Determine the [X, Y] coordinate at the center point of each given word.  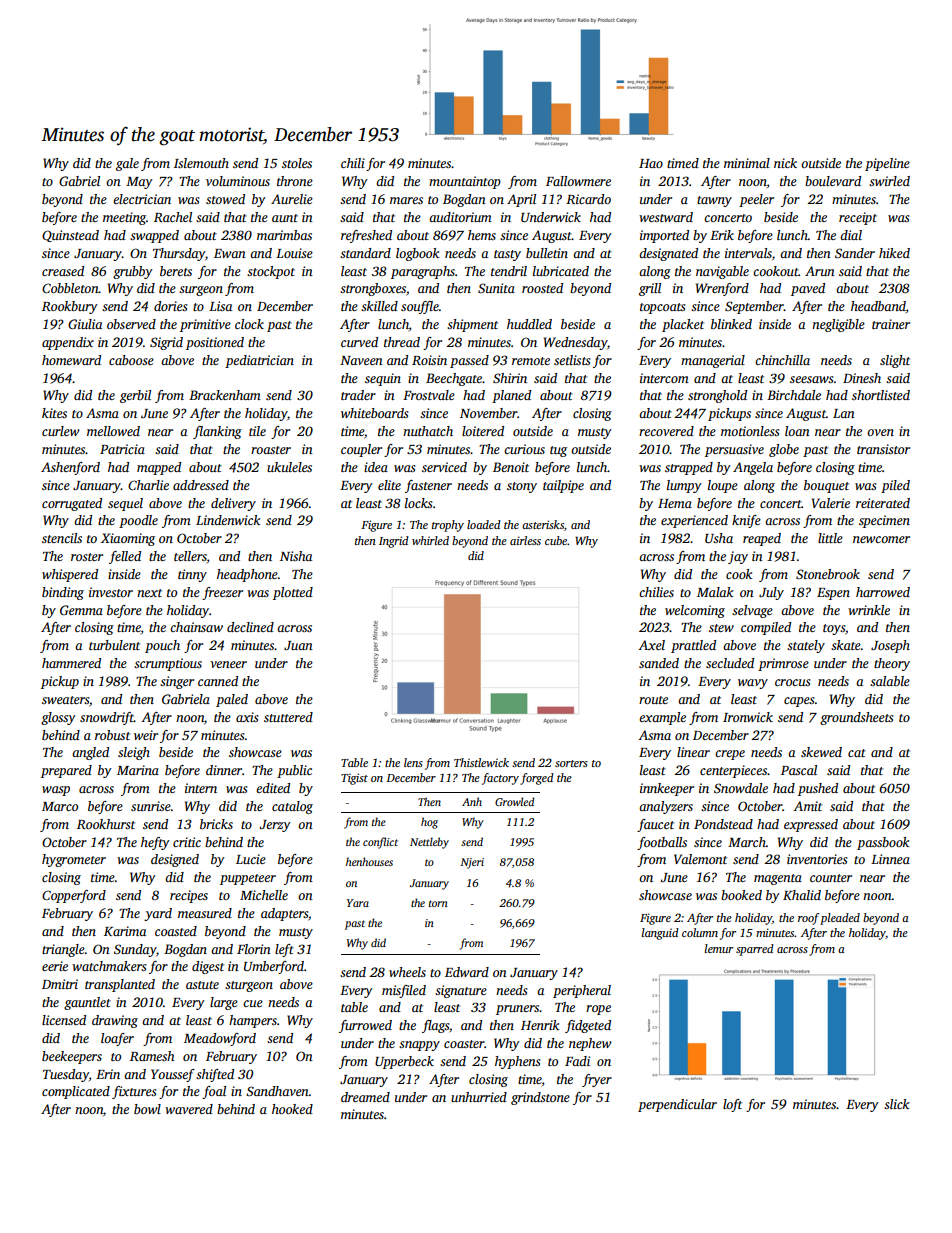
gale [127, 164]
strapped [689, 468]
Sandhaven [277, 1091]
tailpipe [563, 486]
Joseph [890, 646]
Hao [651, 163]
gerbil [135, 396]
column [700, 932]
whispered [70, 575]
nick [785, 163]
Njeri [472, 863]
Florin [254, 949]
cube [556, 540]
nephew [590, 1044]
